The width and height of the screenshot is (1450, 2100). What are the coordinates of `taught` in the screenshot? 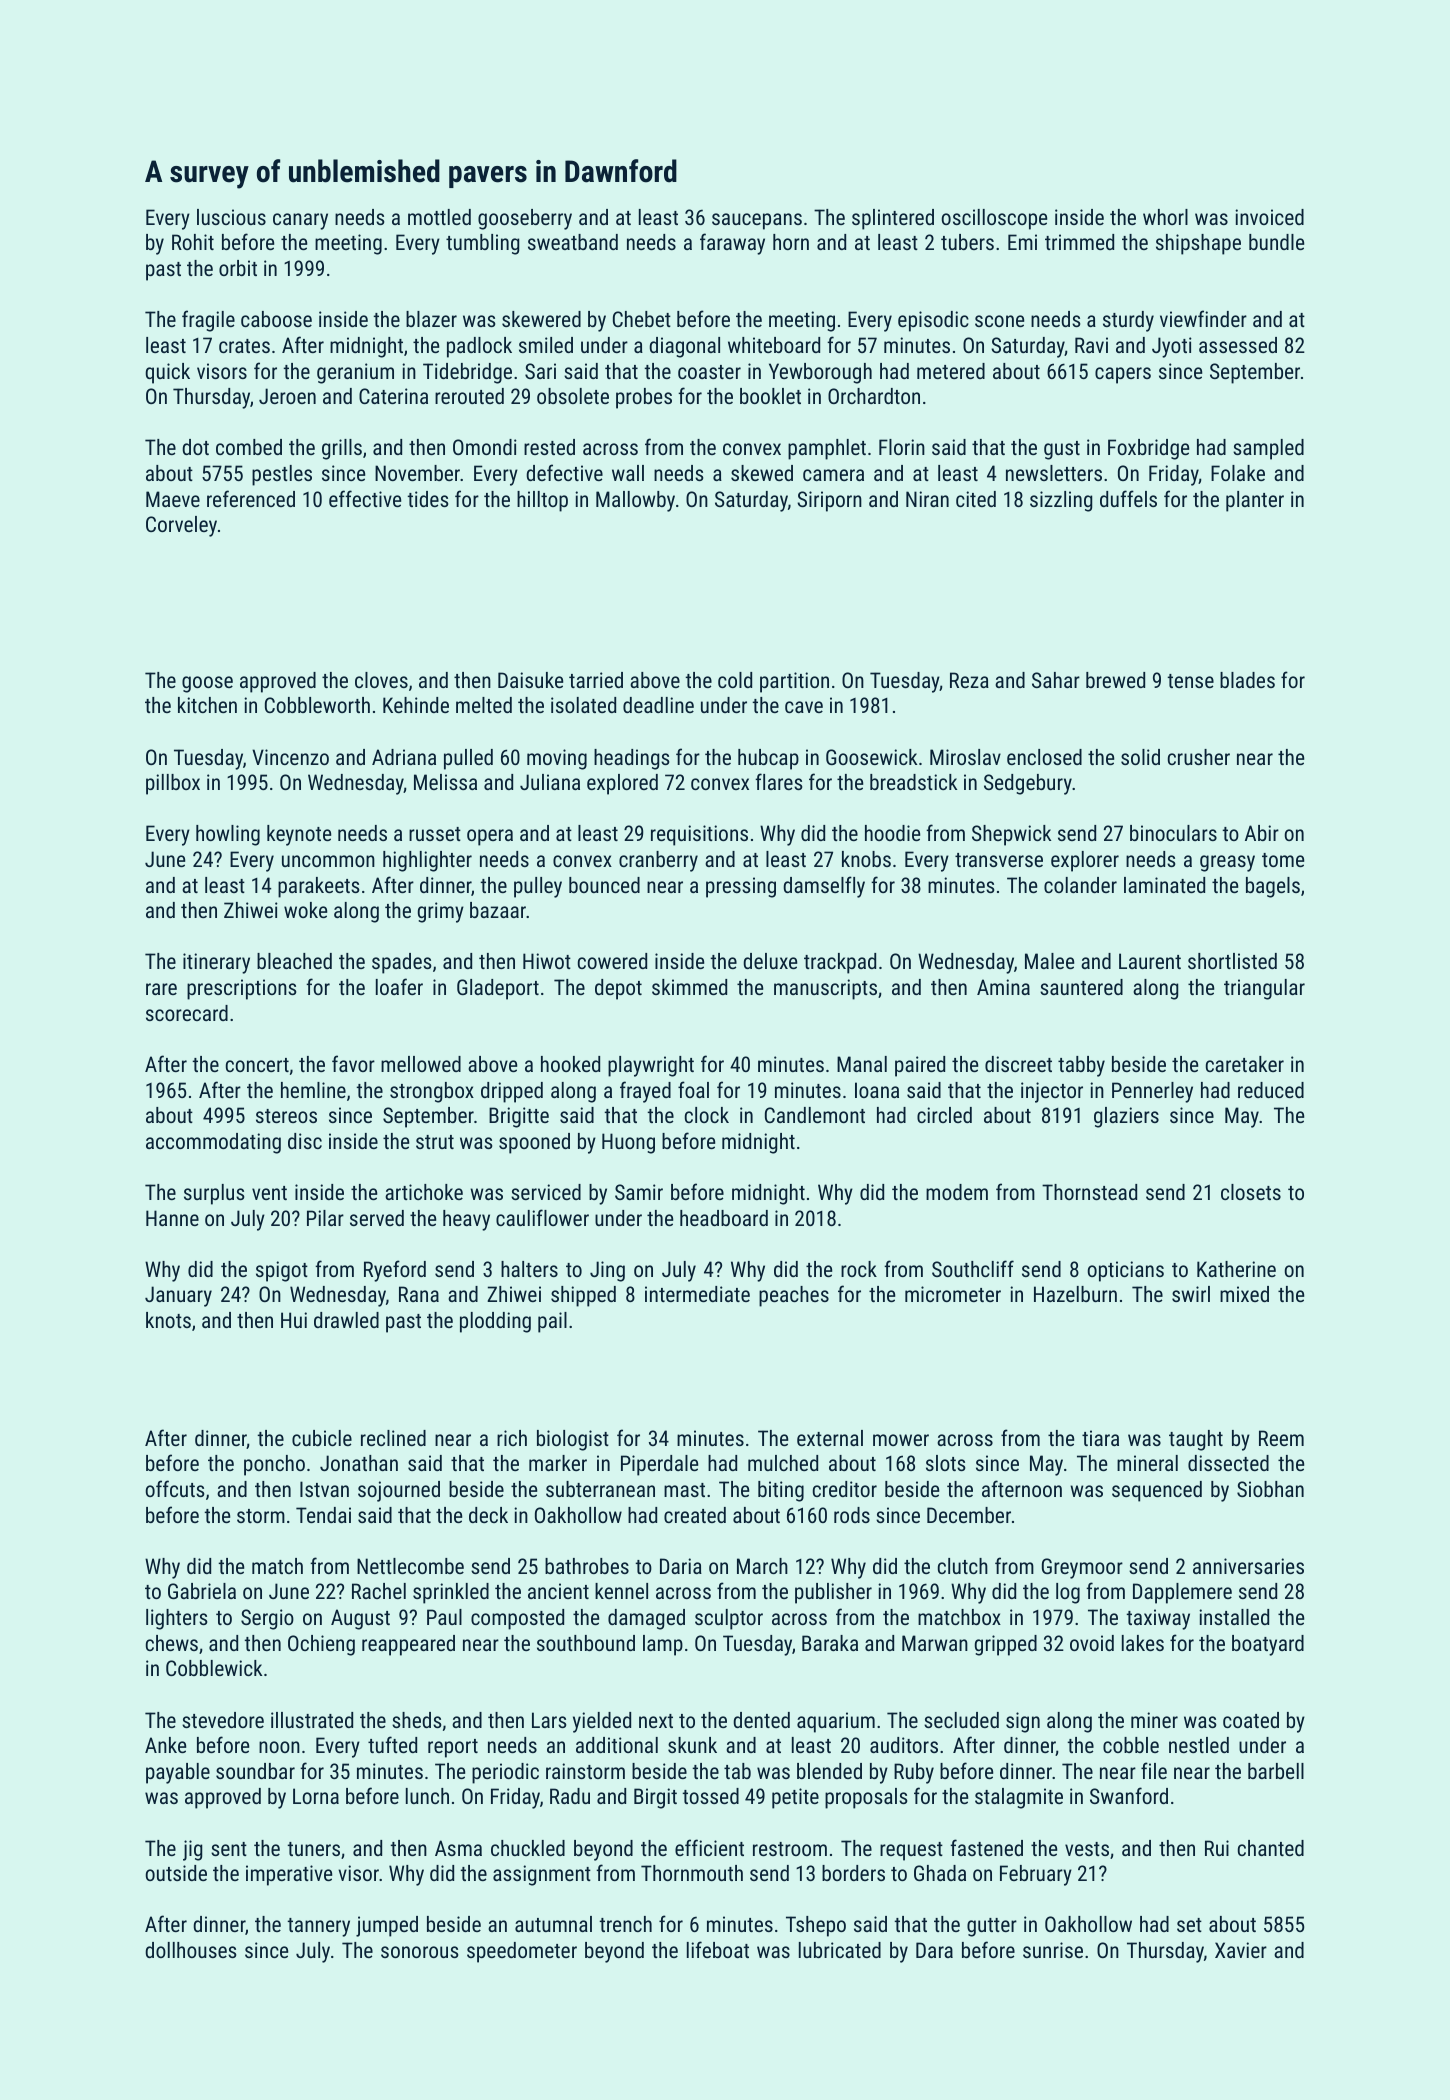 It's located at (1196, 1440).
